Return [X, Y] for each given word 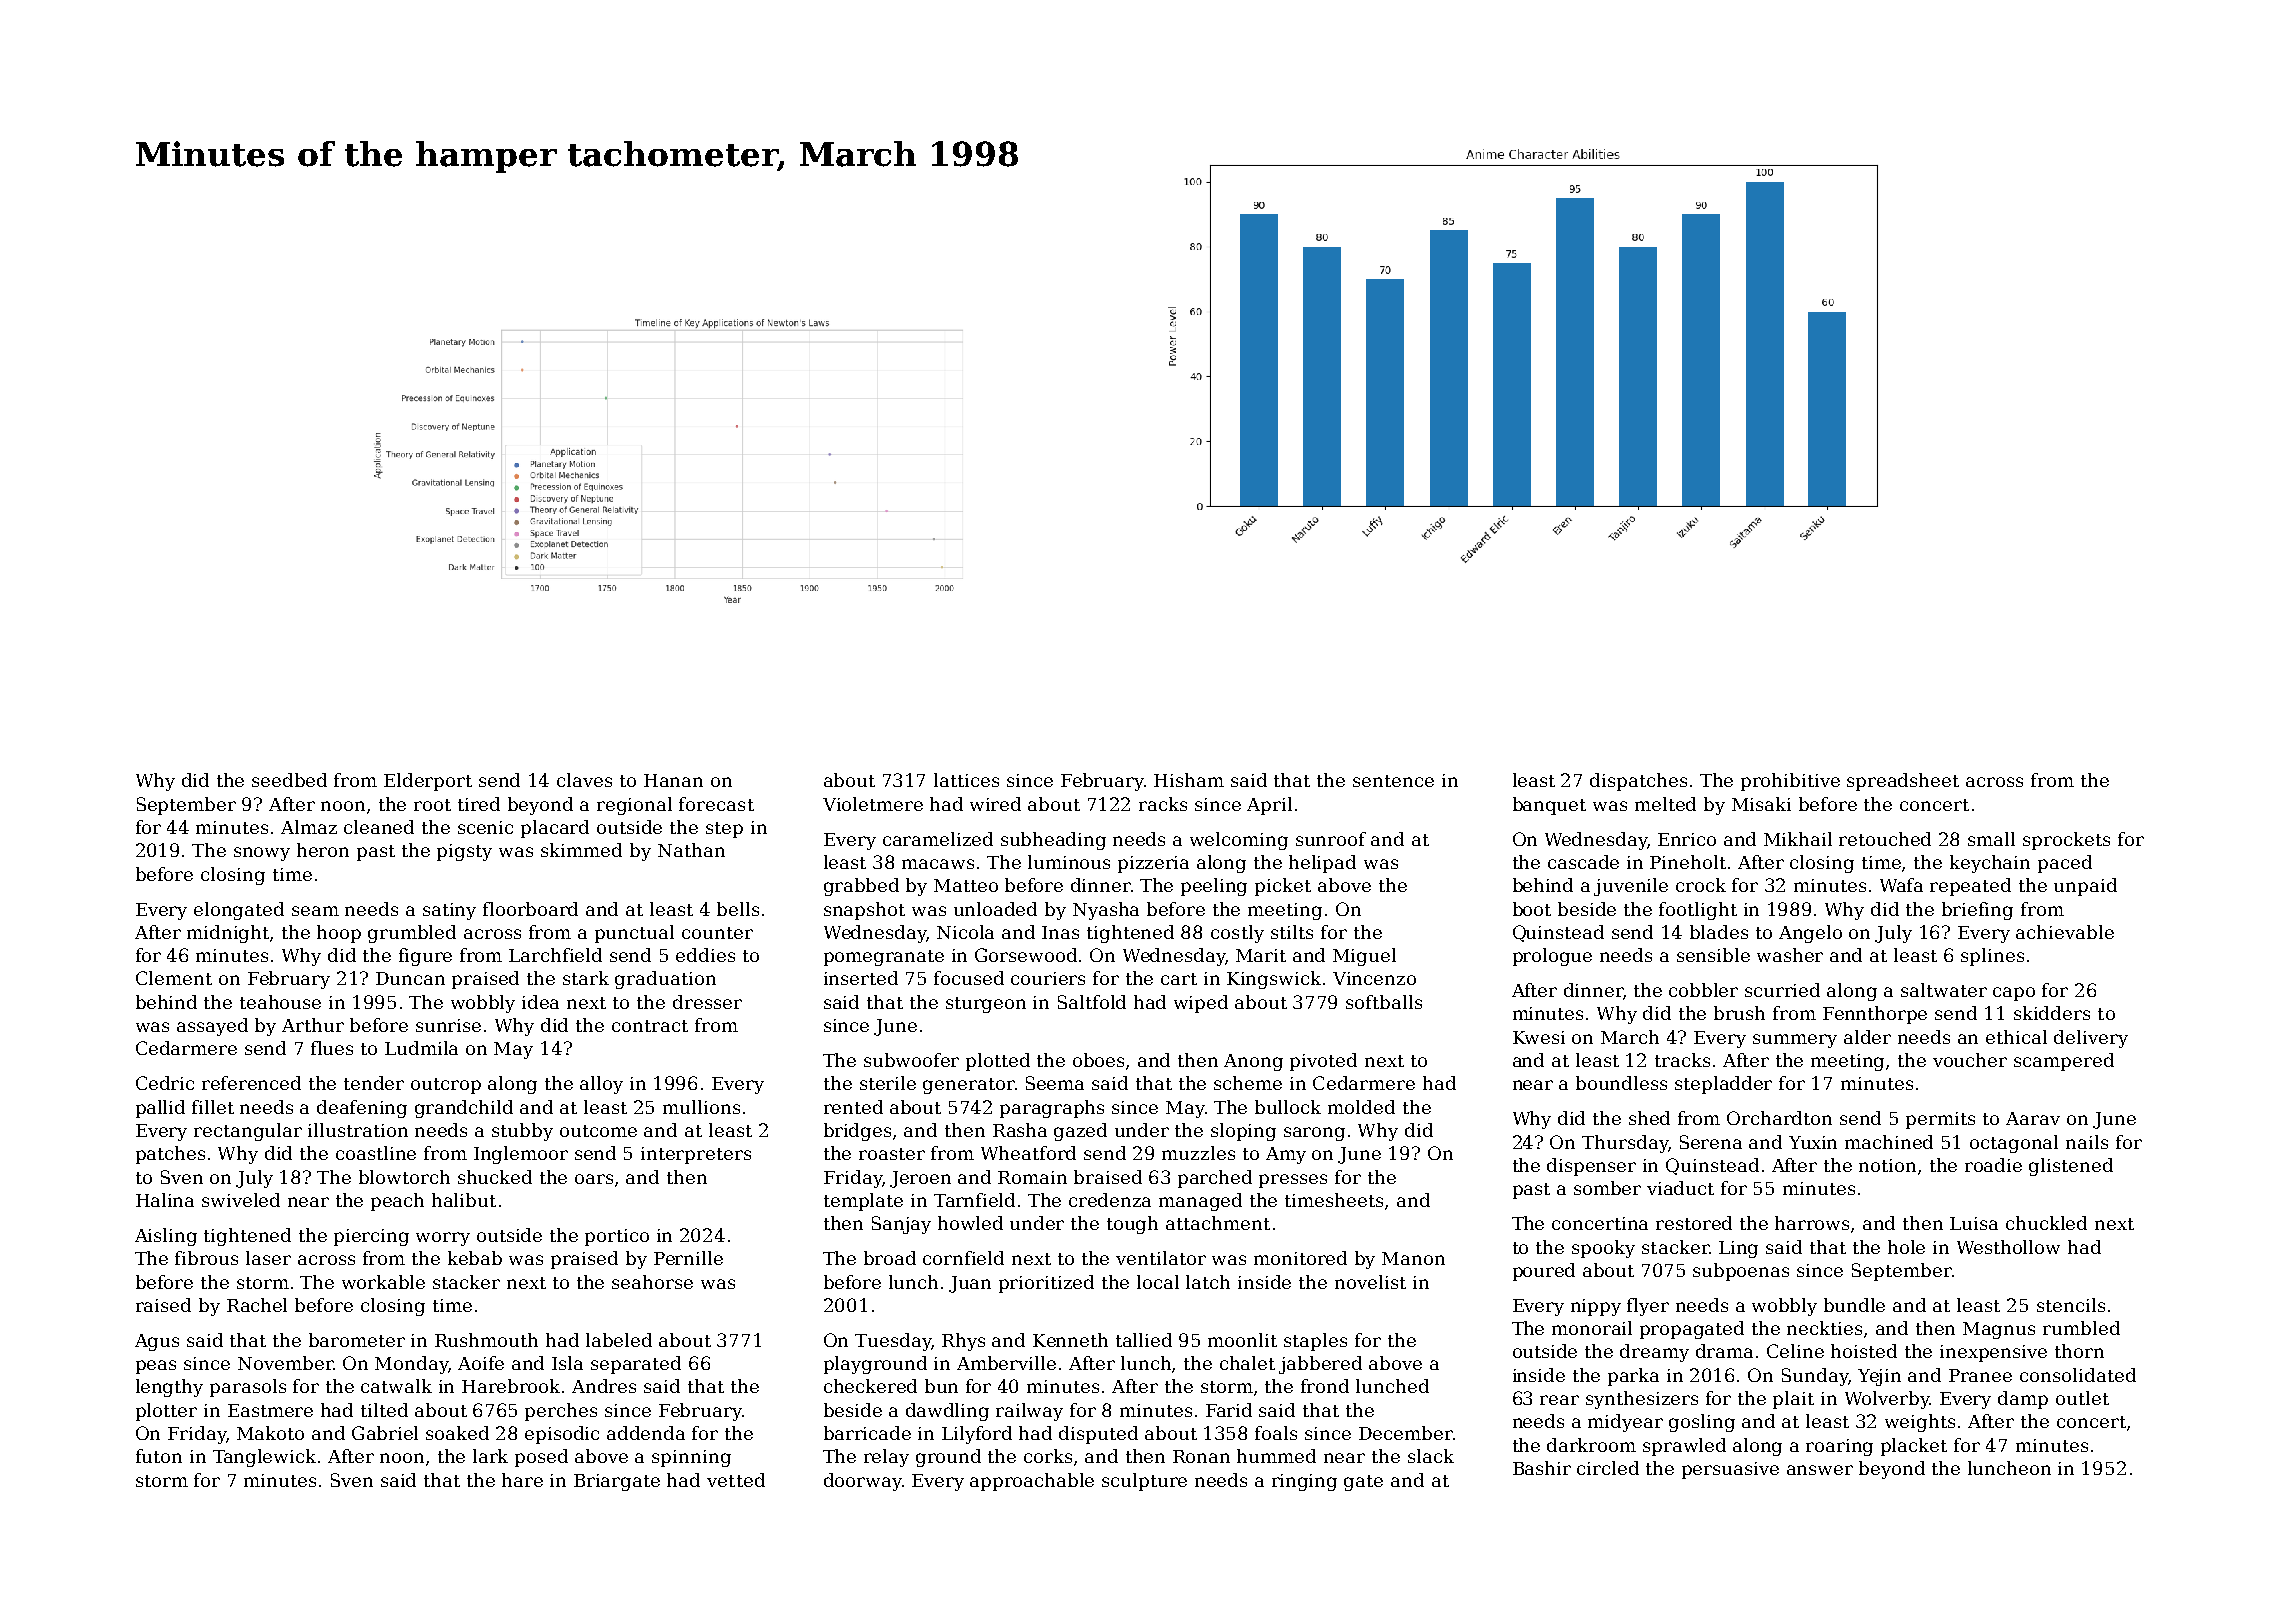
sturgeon [986, 1005]
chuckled [2046, 1223]
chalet [1247, 1363]
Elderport [428, 782]
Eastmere [270, 1410]
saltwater [1944, 990]
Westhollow [2008, 1247]
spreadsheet [1903, 782]
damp [2023, 1400]
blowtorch [404, 1177]
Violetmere [873, 804]
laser [268, 1258]
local [1158, 1282]
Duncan [410, 978]
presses [1293, 1181]
